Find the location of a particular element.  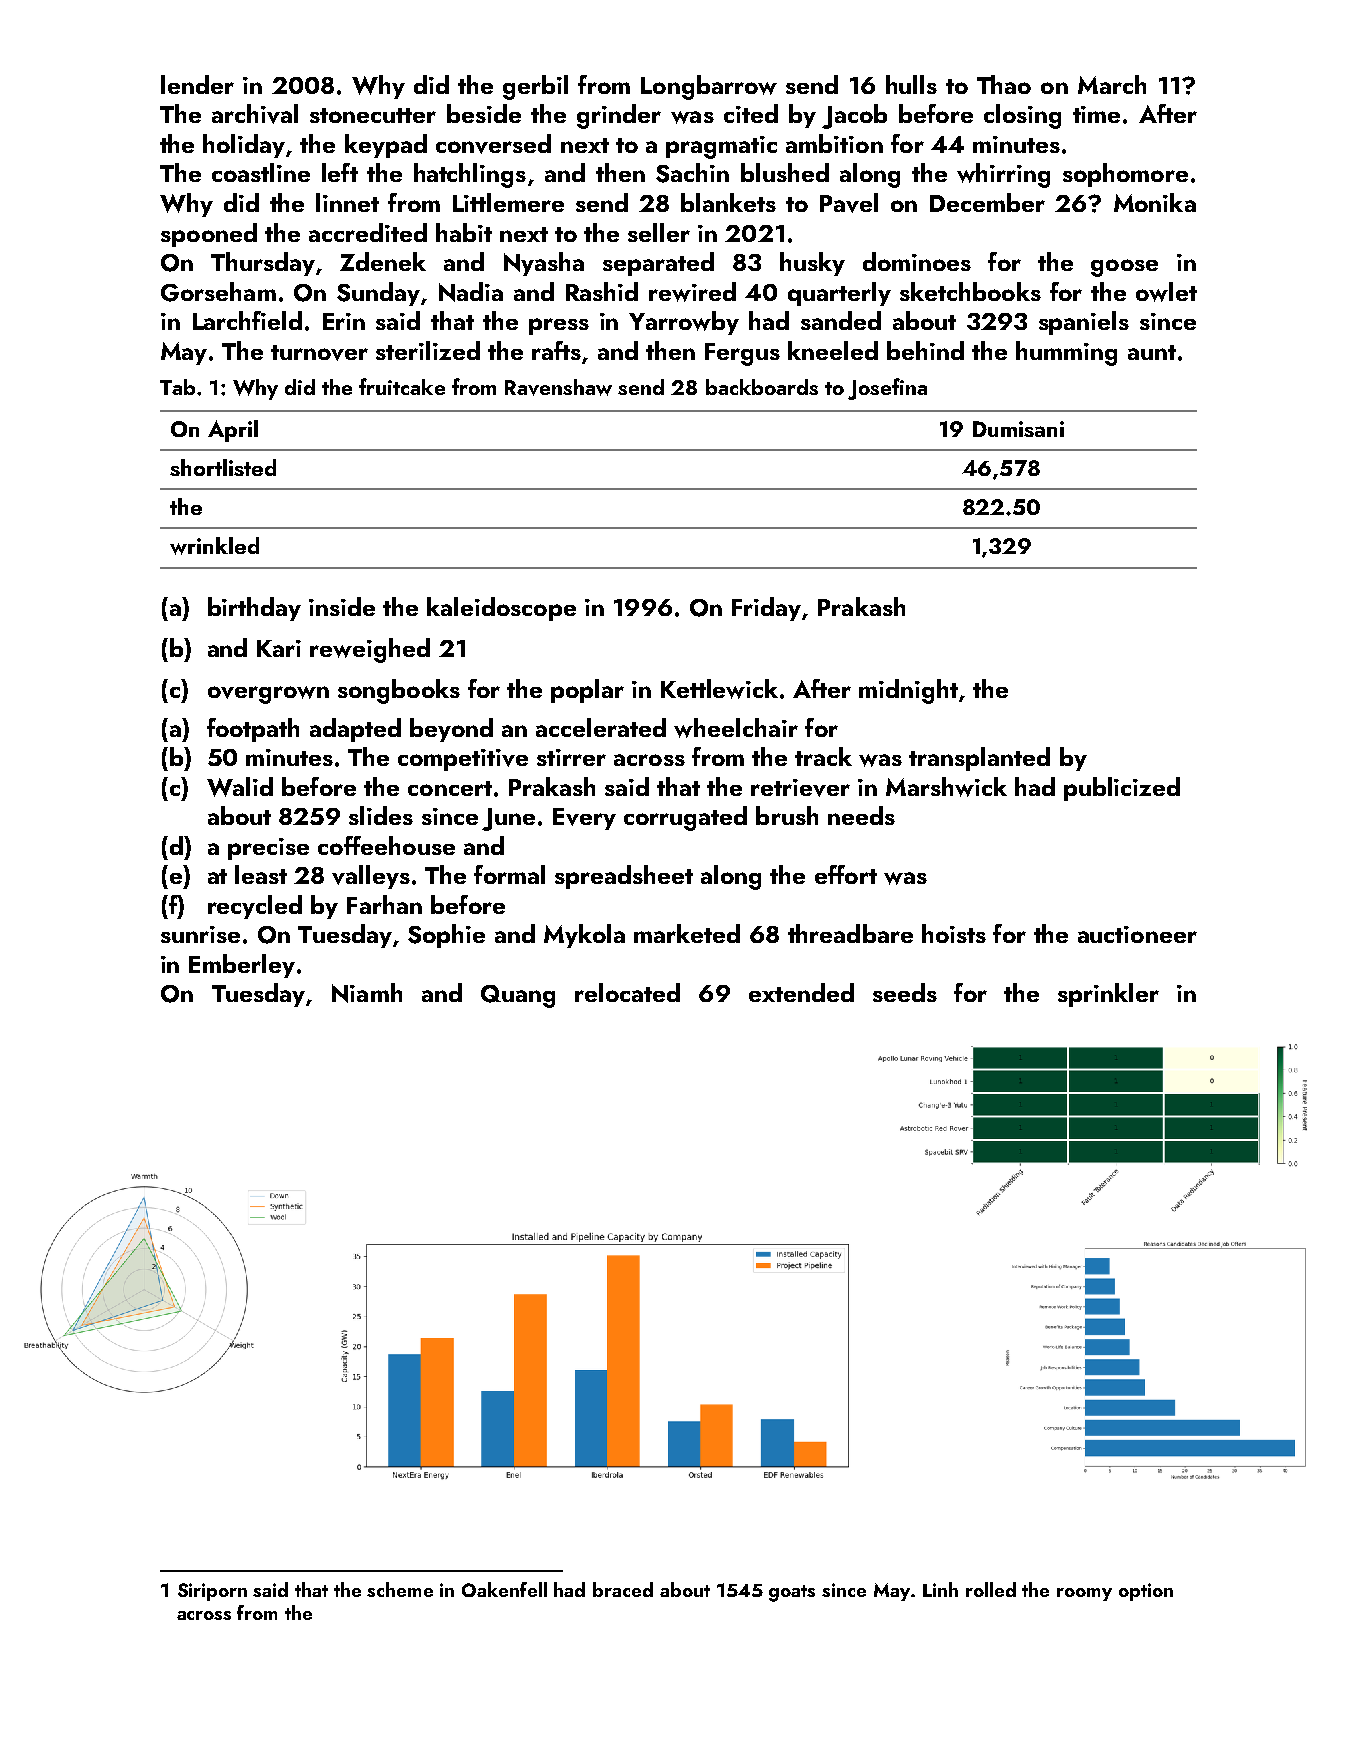

goats is located at coordinates (792, 1593).
